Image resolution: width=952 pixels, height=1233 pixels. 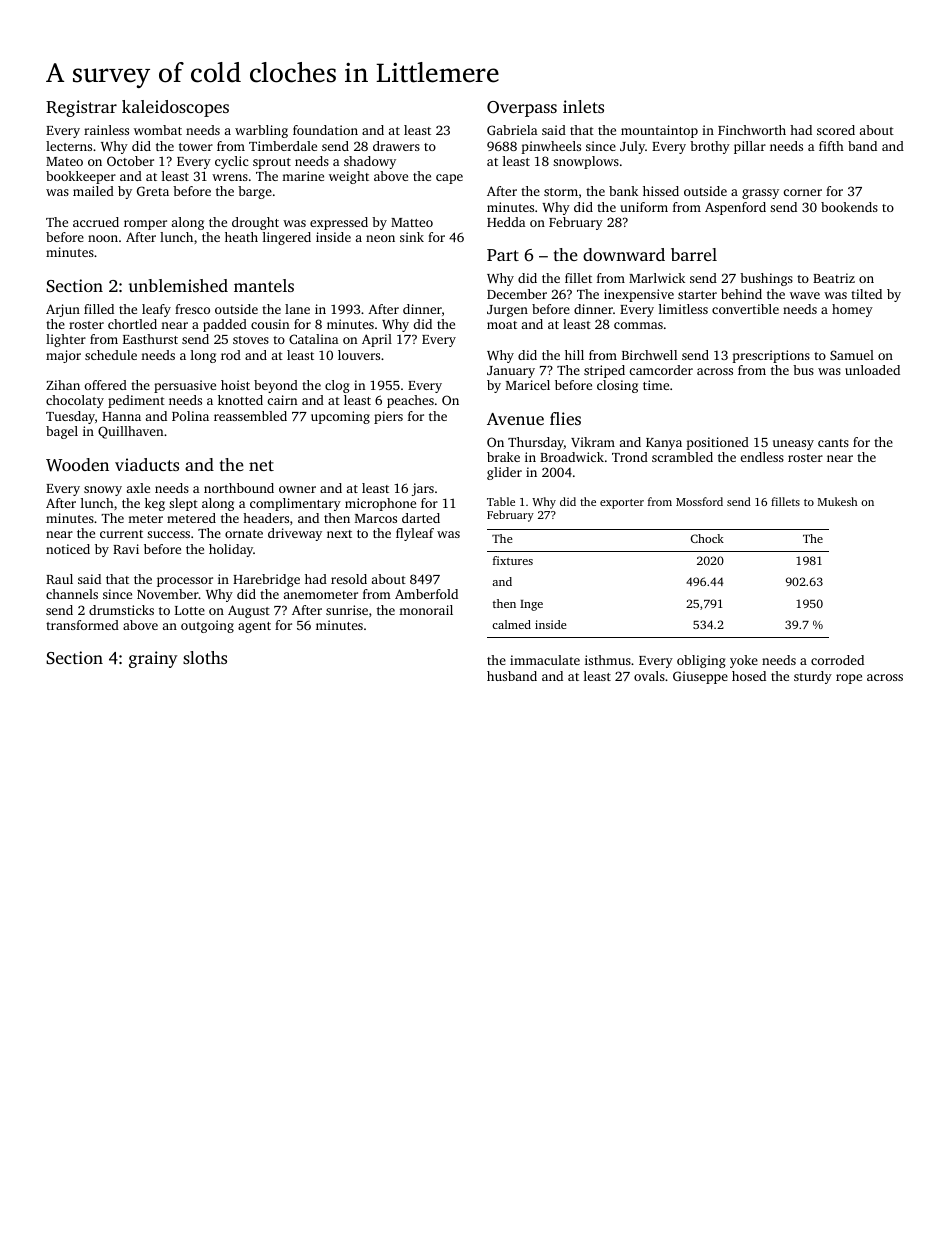 I want to click on Overpass, so click(x=522, y=109).
